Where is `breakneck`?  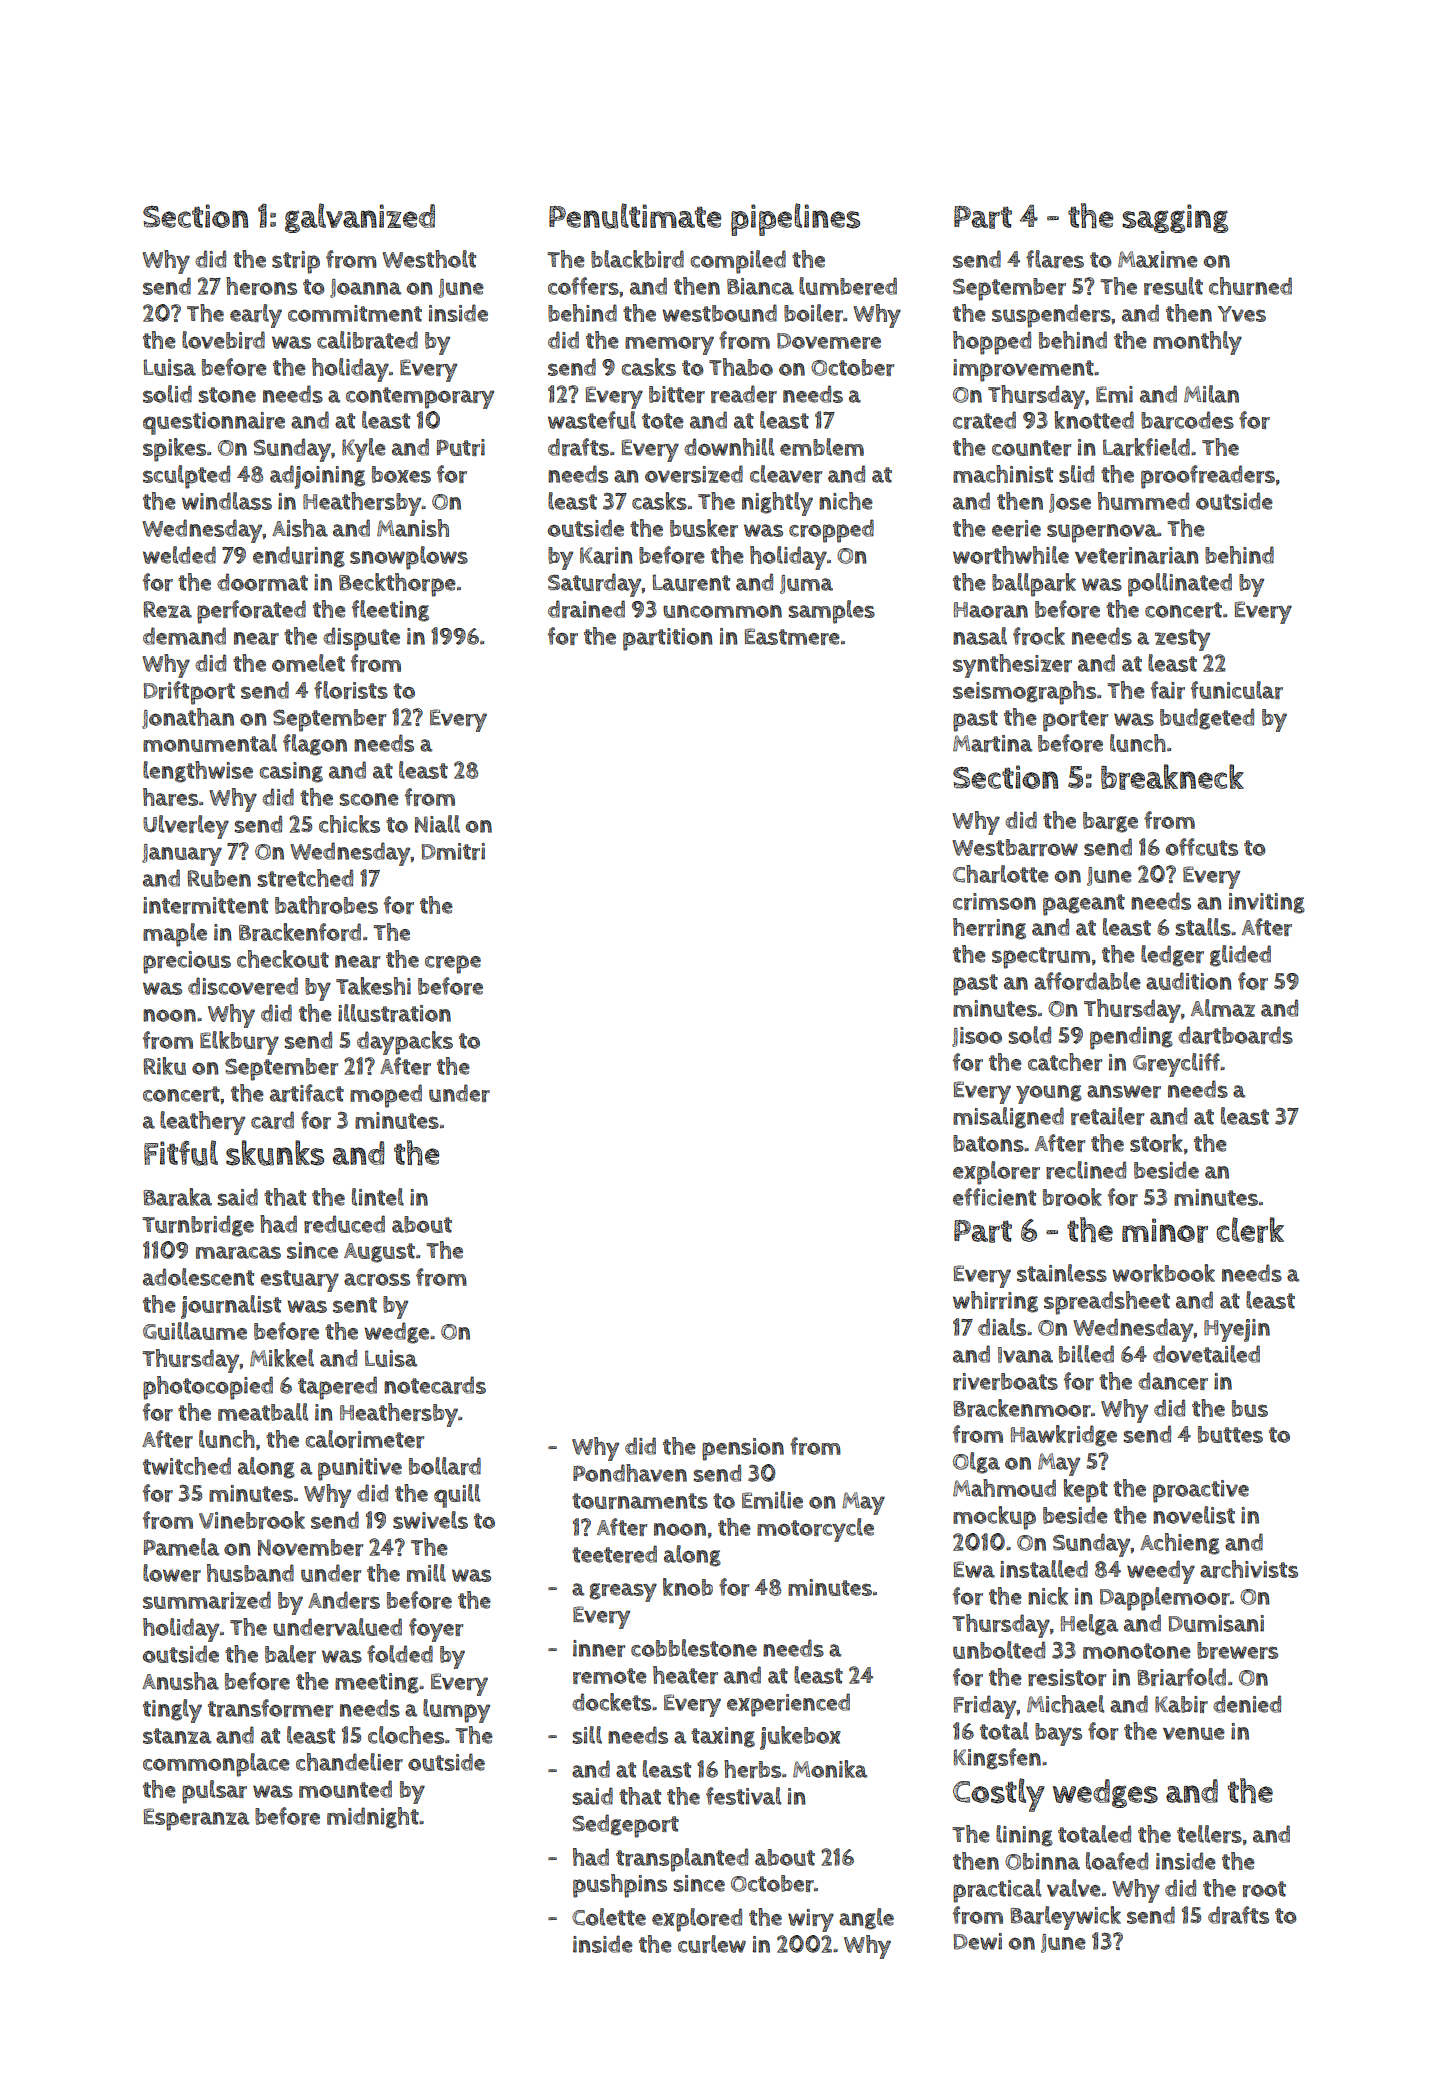 breakneck is located at coordinates (1172, 777).
